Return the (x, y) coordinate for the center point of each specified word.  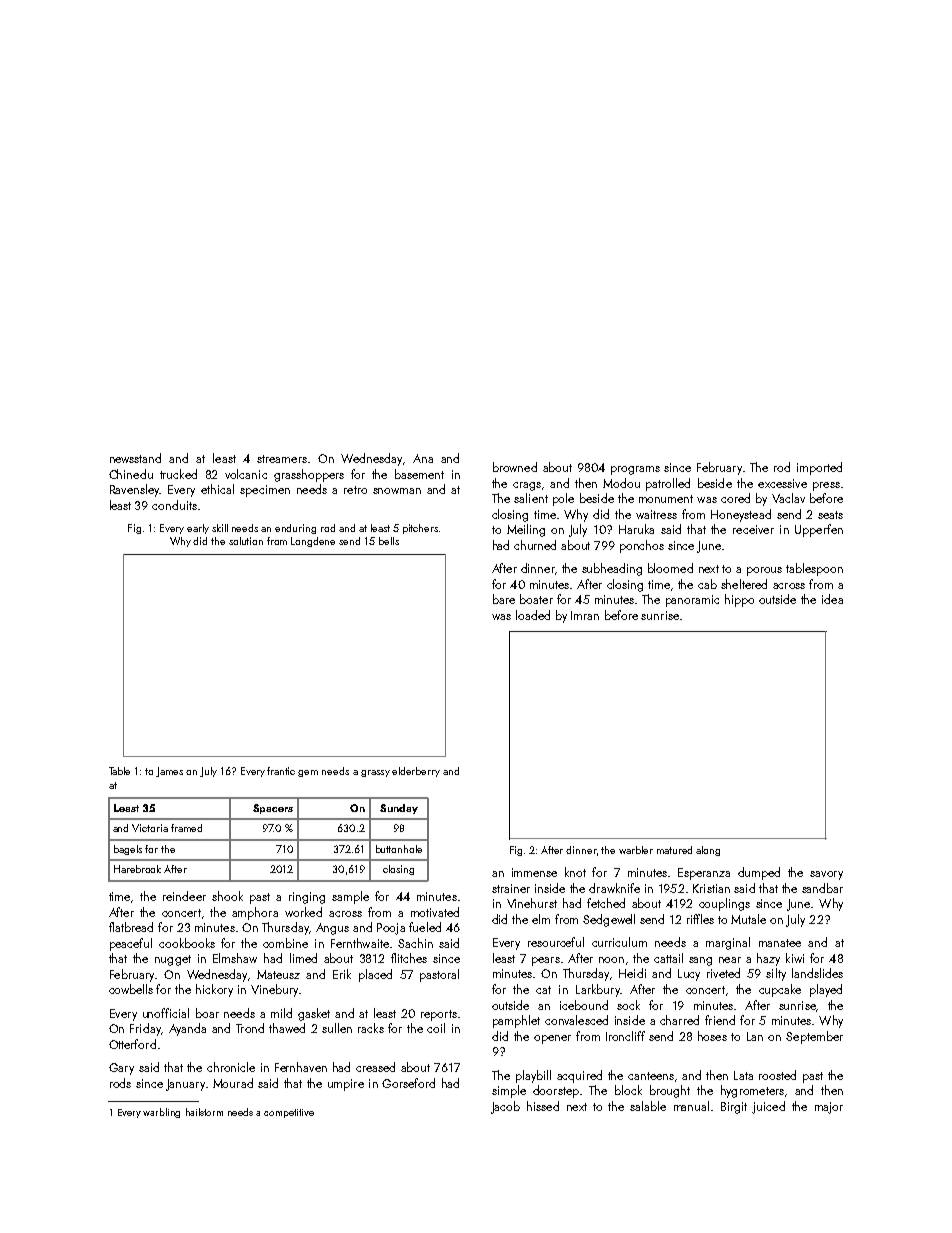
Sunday (399, 809)
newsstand (135, 458)
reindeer (184, 896)
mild (281, 1013)
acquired (579, 1076)
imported (819, 468)
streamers (282, 459)
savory (826, 875)
